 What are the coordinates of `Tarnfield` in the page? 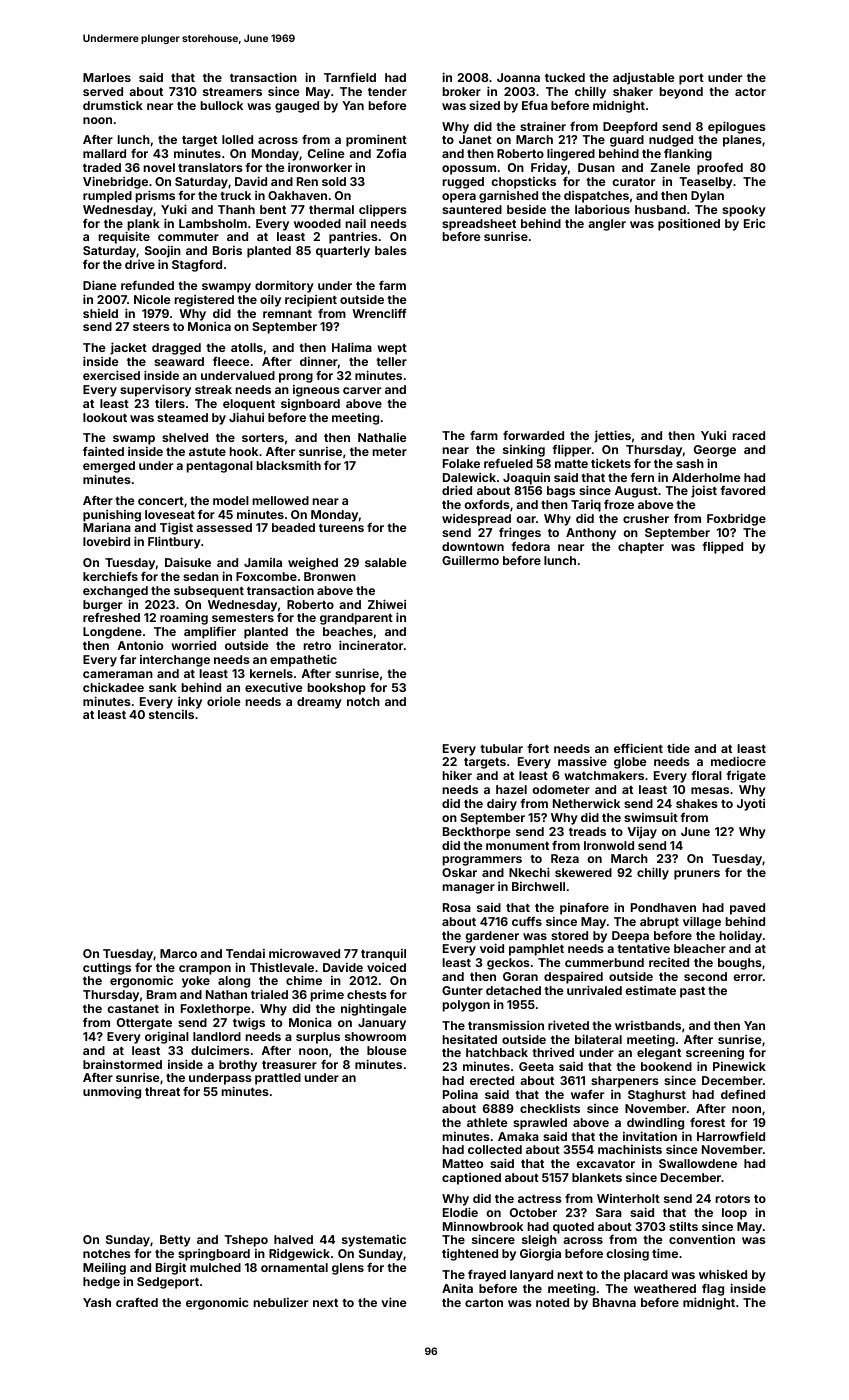 It's located at (350, 77).
